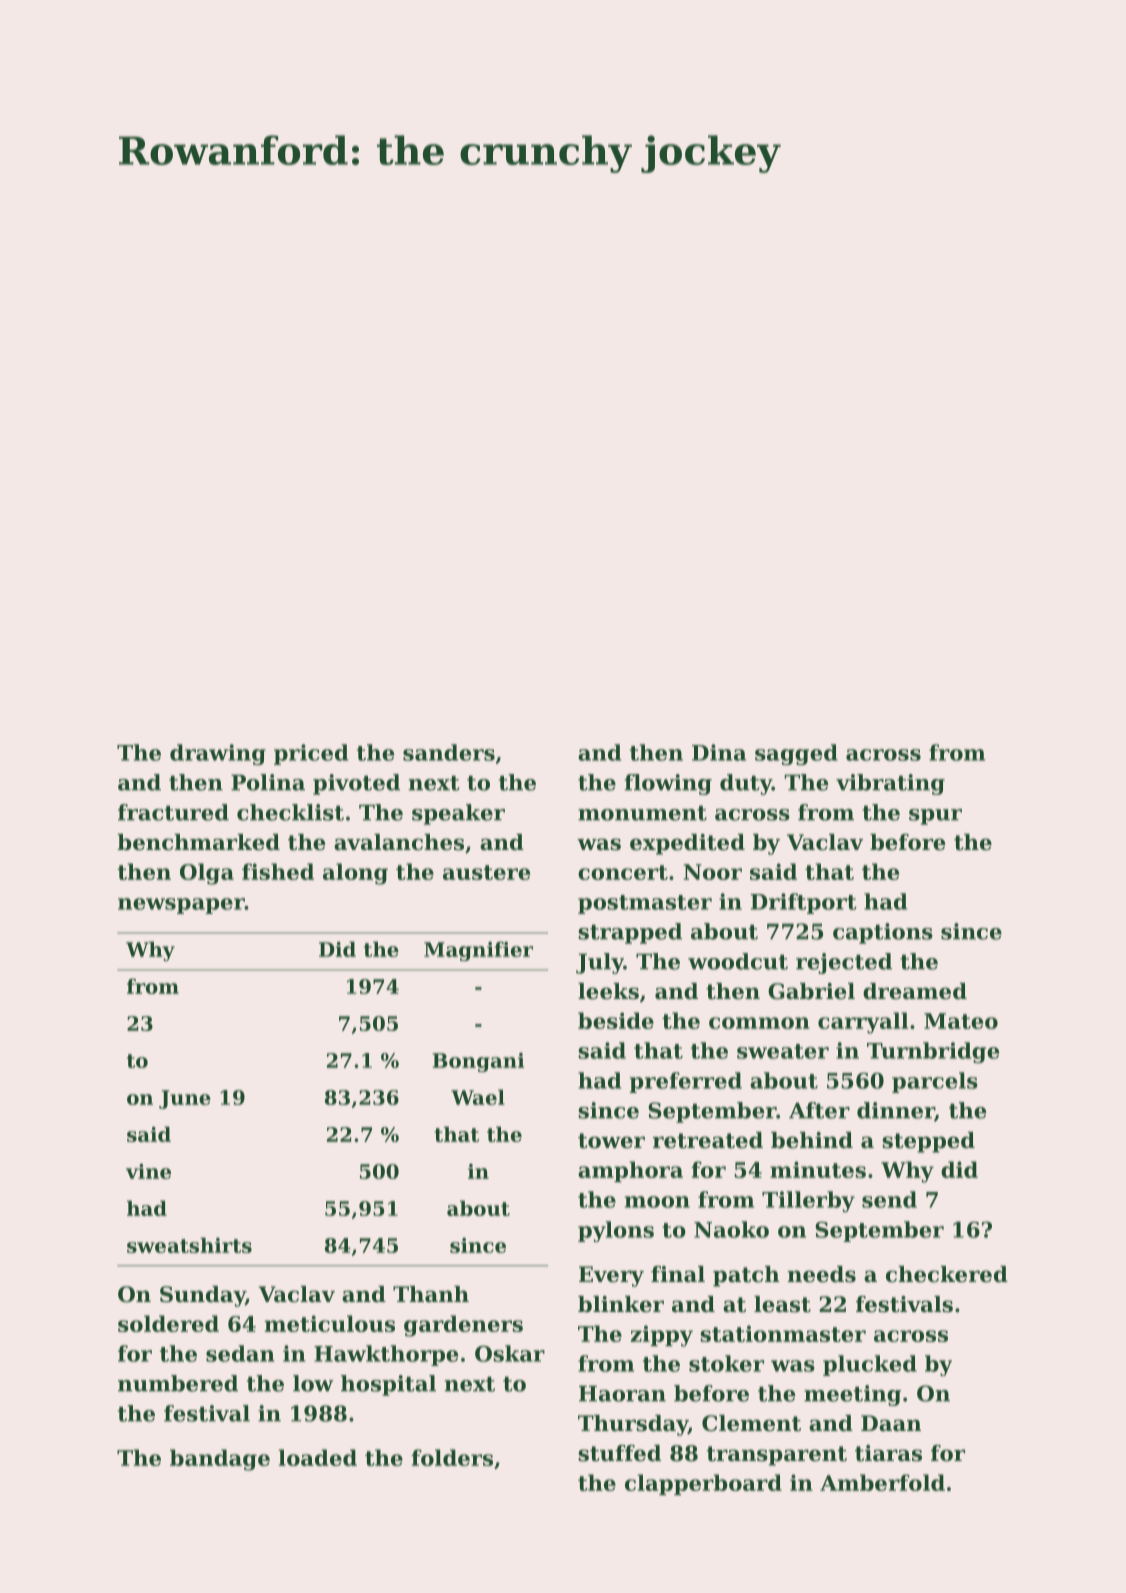 The image size is (1126, 1593). What do you see at coordinates (185, 1099) in the screenshot?
I see `June` at bounding box center [185, 1099].
